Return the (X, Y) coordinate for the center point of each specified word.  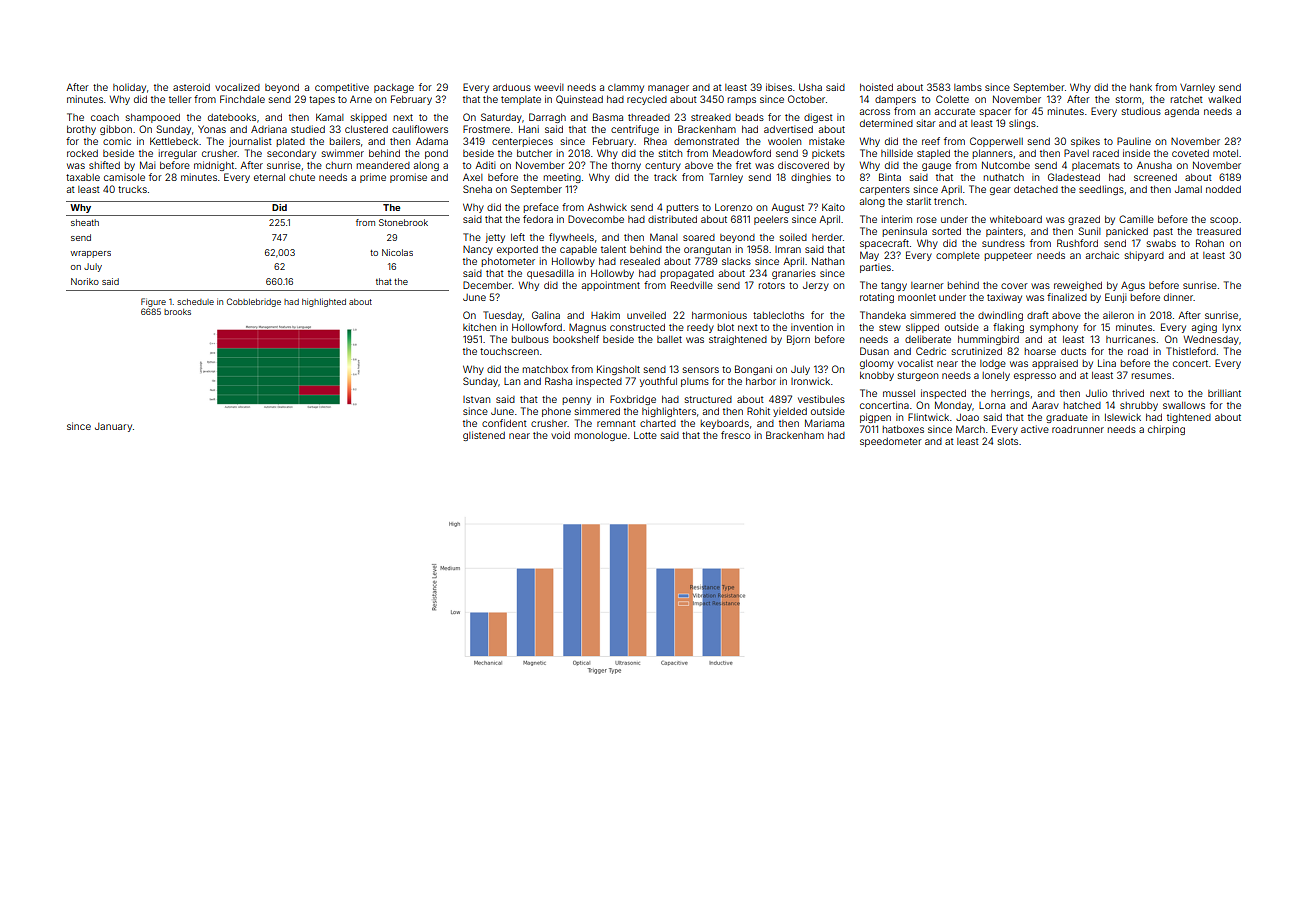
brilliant (1224, 393)
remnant (616, 423)
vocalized (237, 87)
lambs (968, 87)
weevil (549, 87)
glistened (484, 436)
